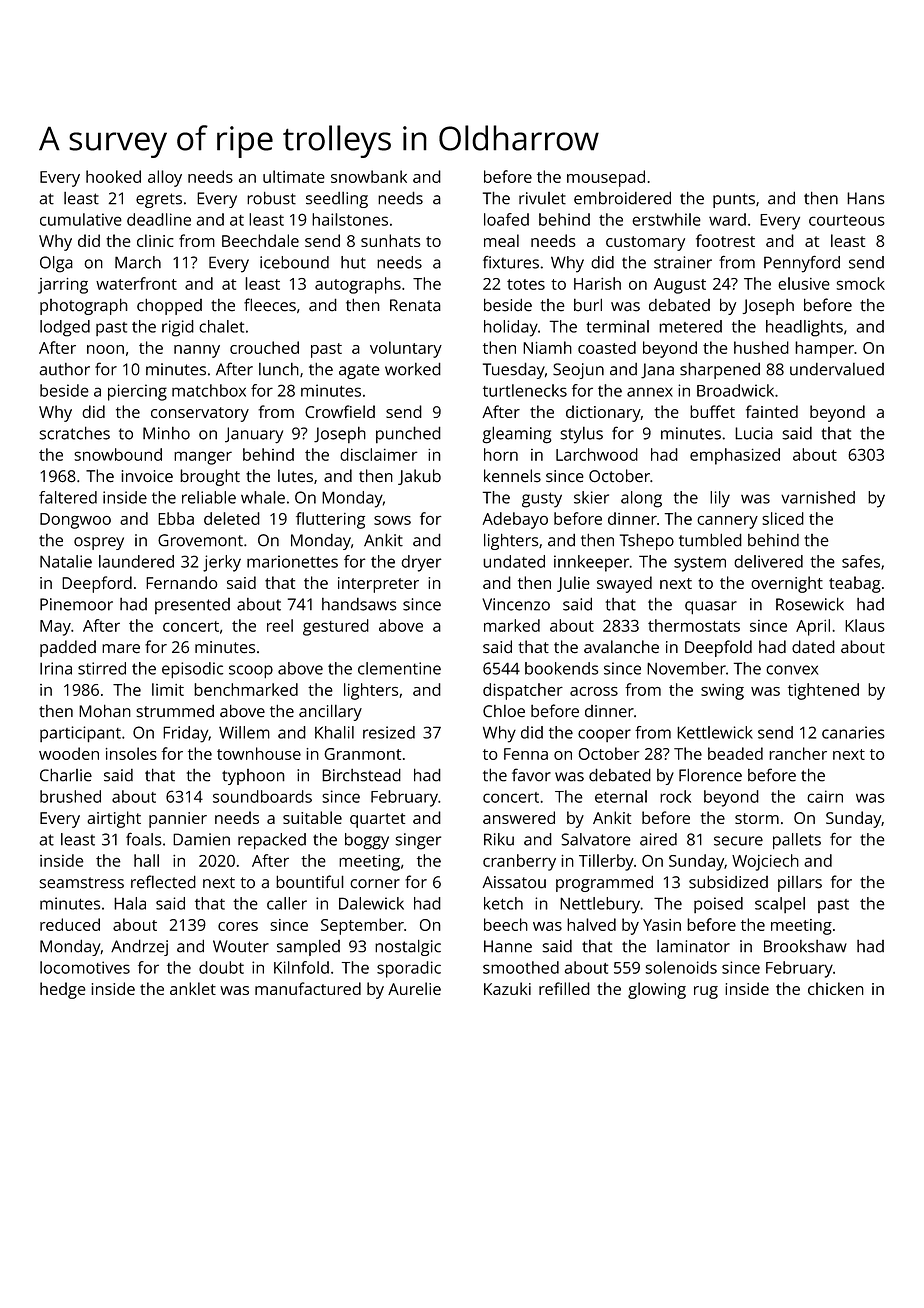 The image size is (924, 1308). Describe the element at coordinates (715, 732) in the image. I see `Kettlewick` at that location.
